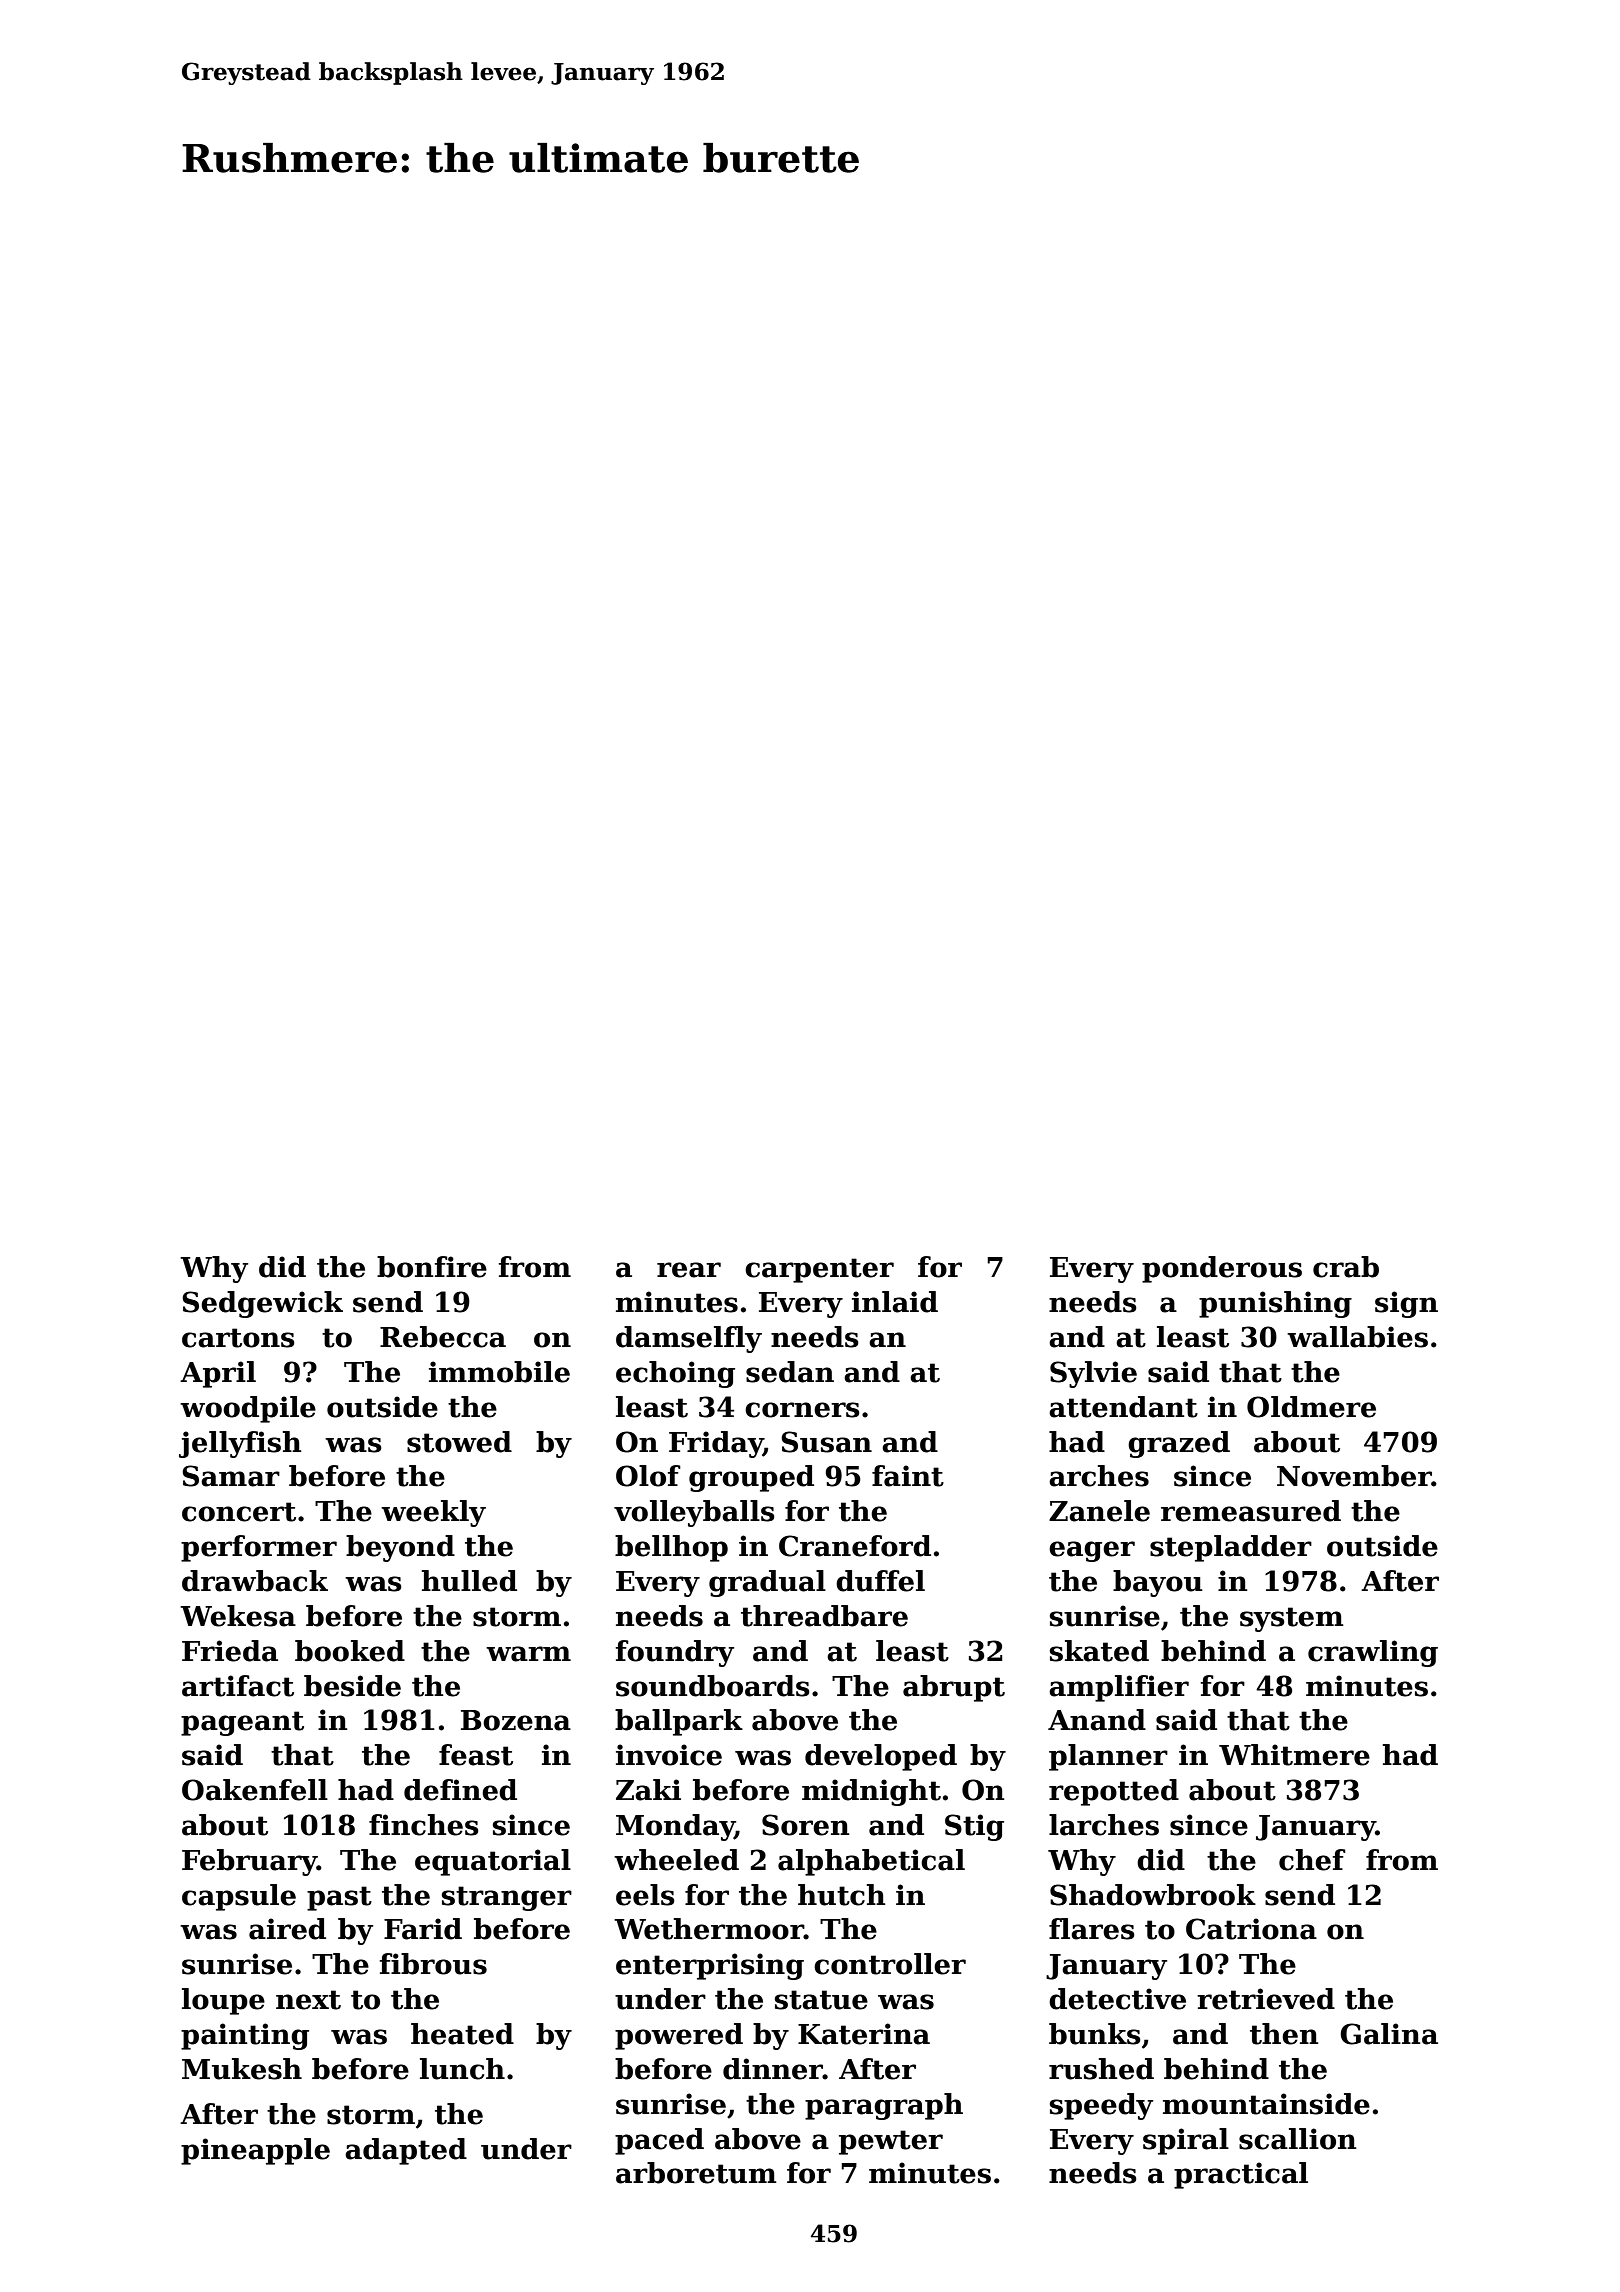 This page has width=1620, height=2292. I want to click on Catriona, so click(1251, 1929).
